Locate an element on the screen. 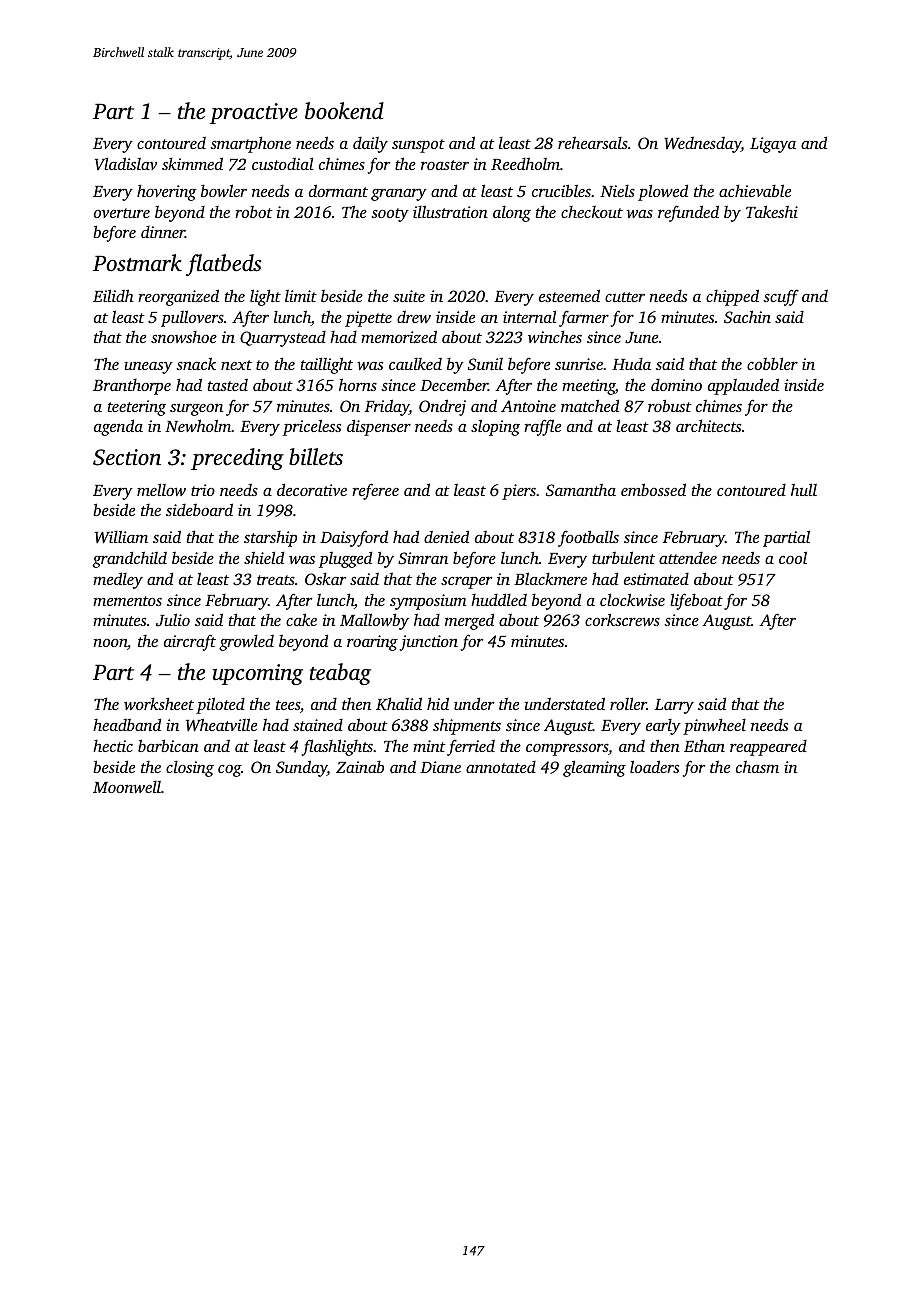  merged is located at coordinates (469, 621).
